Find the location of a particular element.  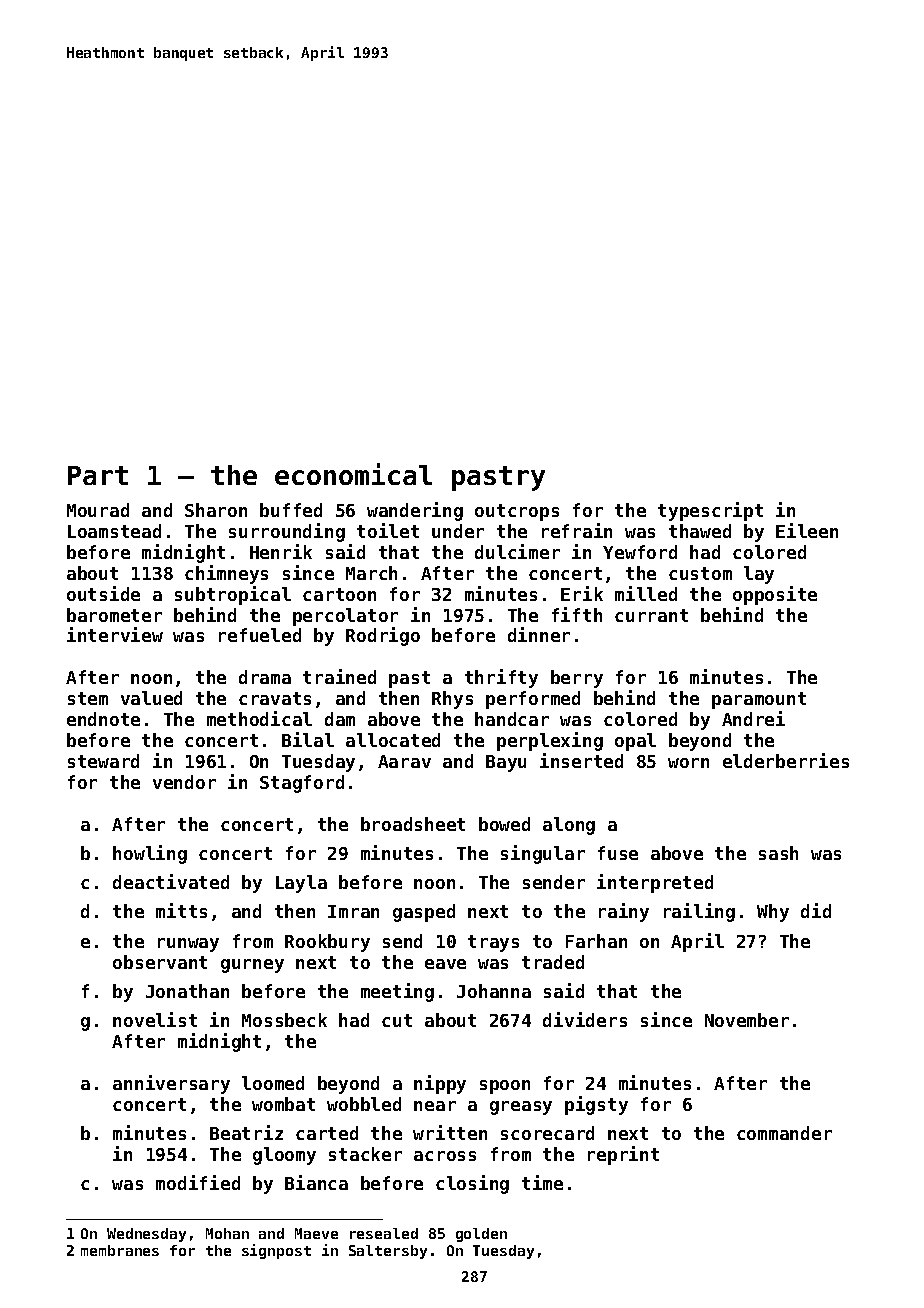

opposite is located at coordinates (775, 595).
